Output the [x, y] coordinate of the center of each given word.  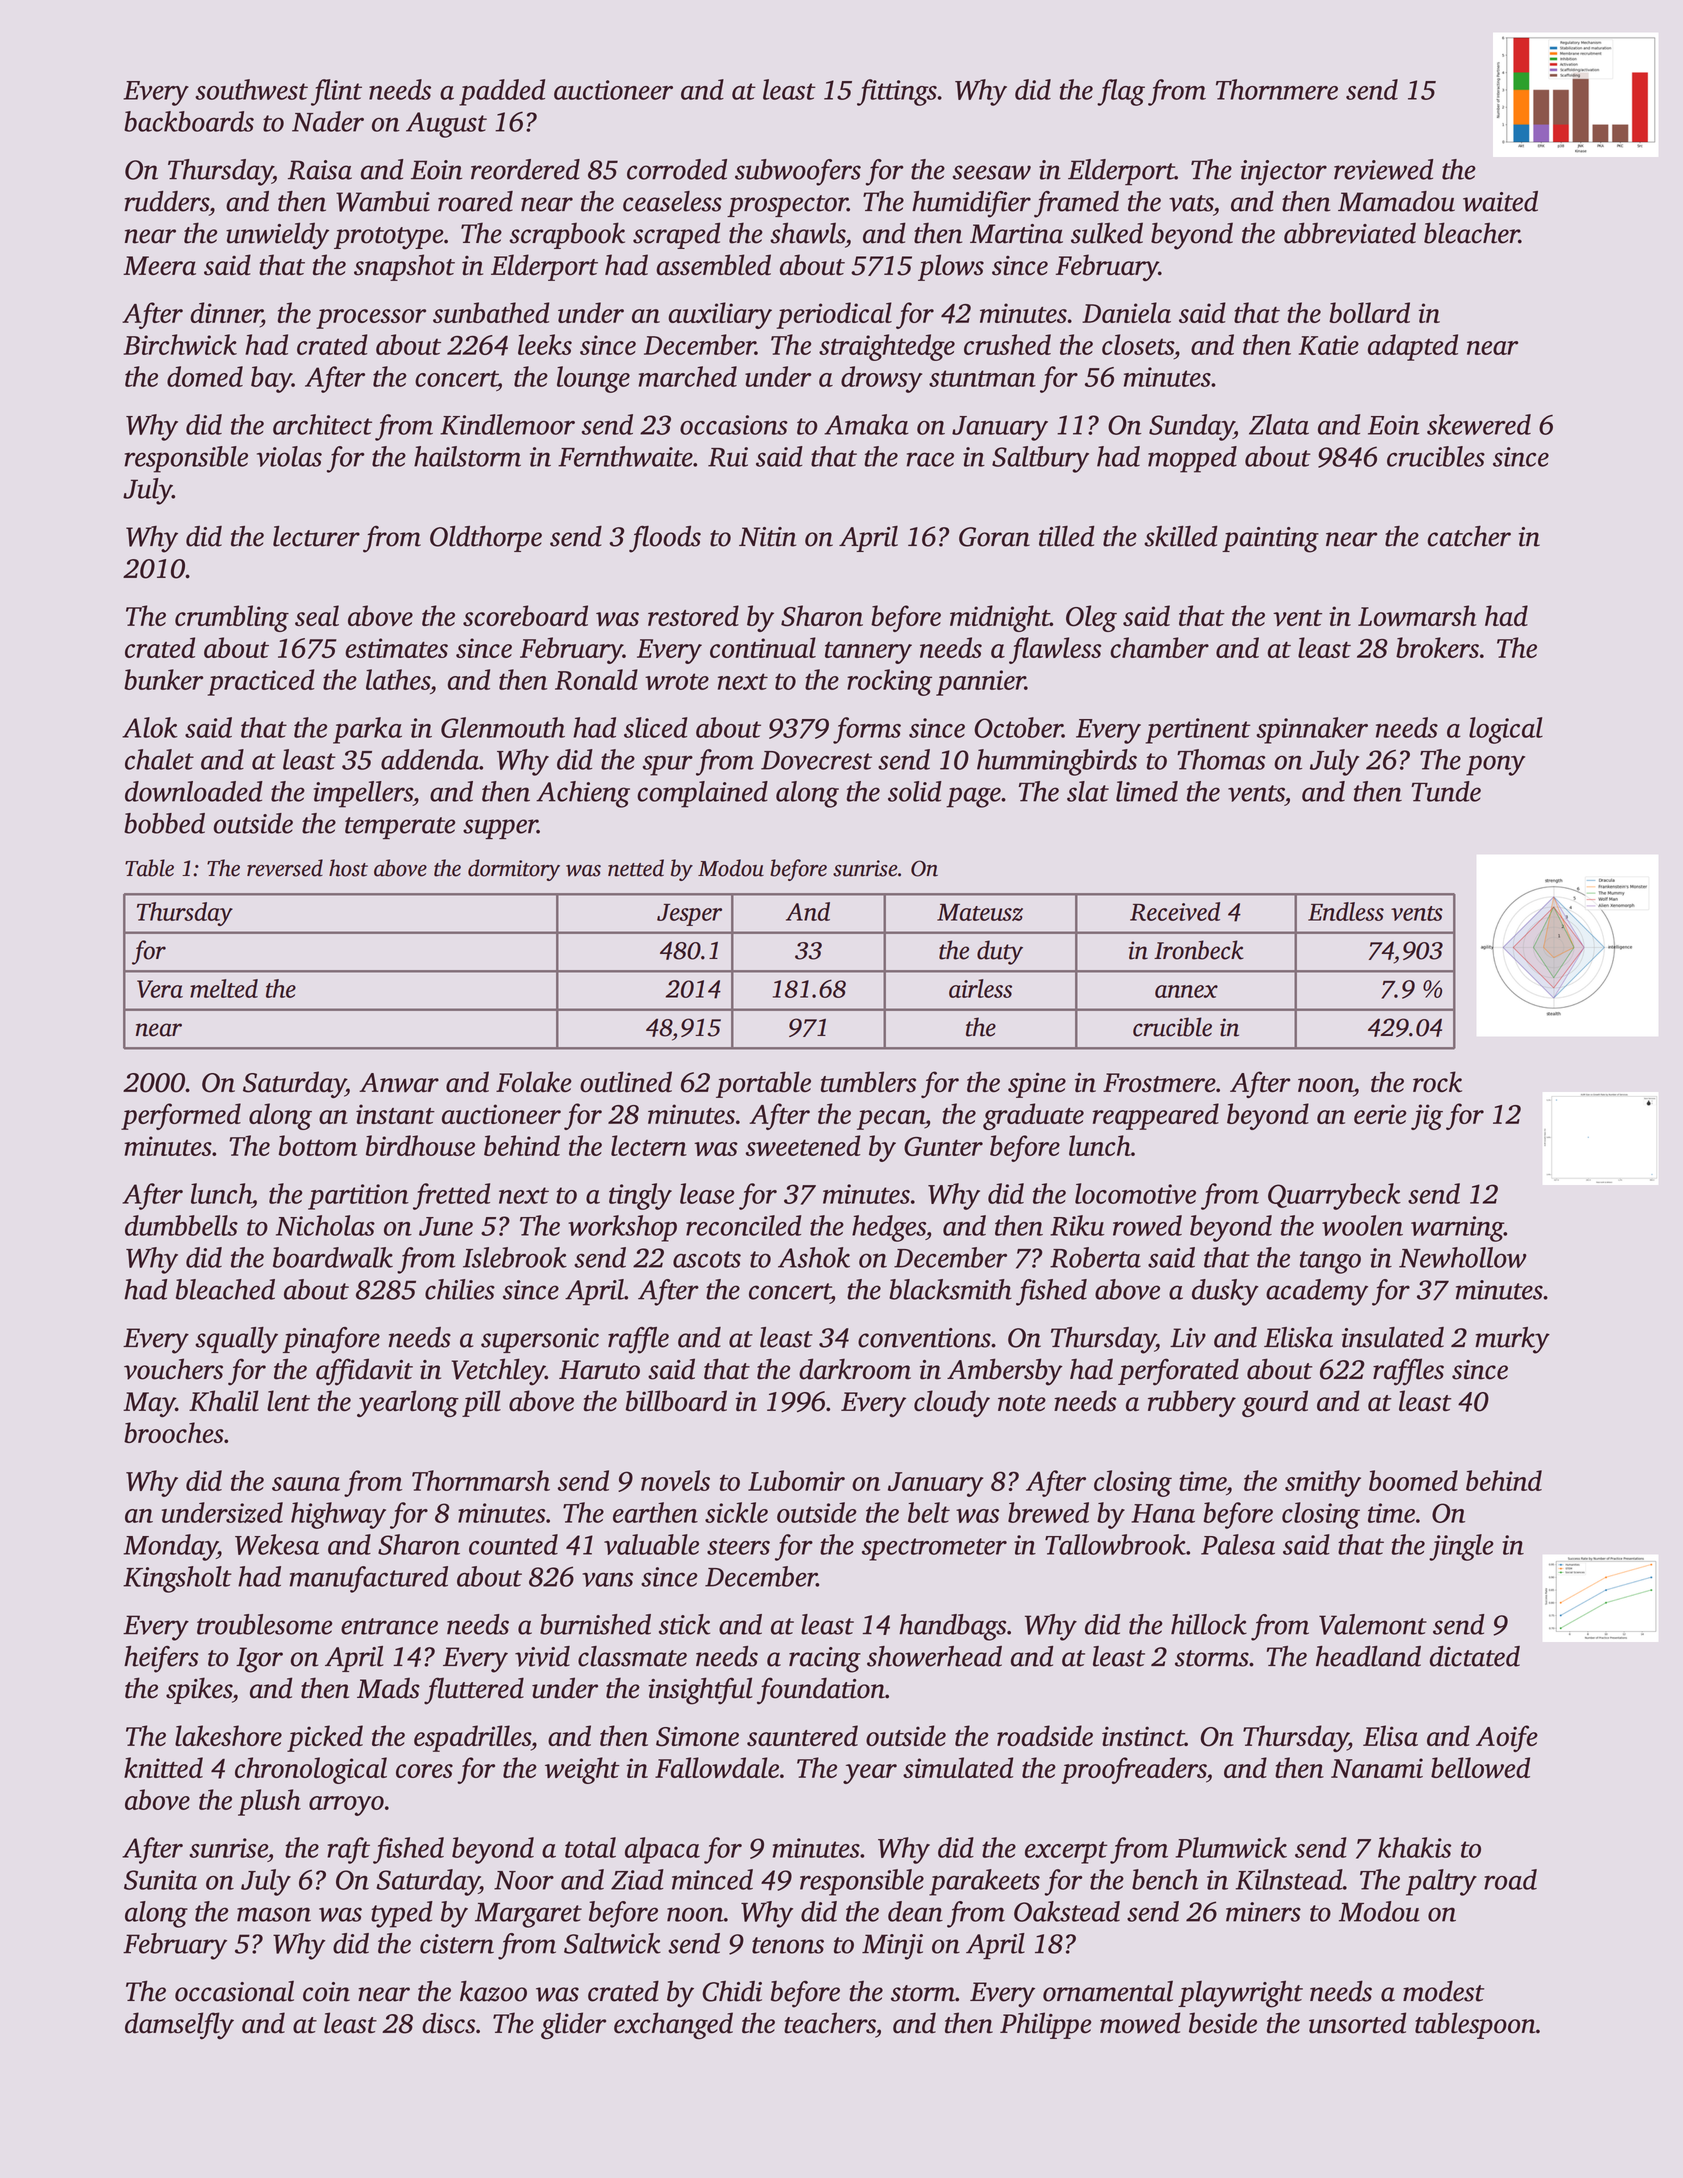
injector [1284, 173]
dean [915, 1911]
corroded [677, 169]
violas [289, 456]
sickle [736, 1512]
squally [236, 1340]
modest [1443, 1991]
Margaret [528, 1915]
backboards [189, 121]
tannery [868, 652]
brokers [1437, 647]
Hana [1163, 1513]
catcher [1469, 536]
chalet [159, 759]
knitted [163, 1767]
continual [763, 647]
